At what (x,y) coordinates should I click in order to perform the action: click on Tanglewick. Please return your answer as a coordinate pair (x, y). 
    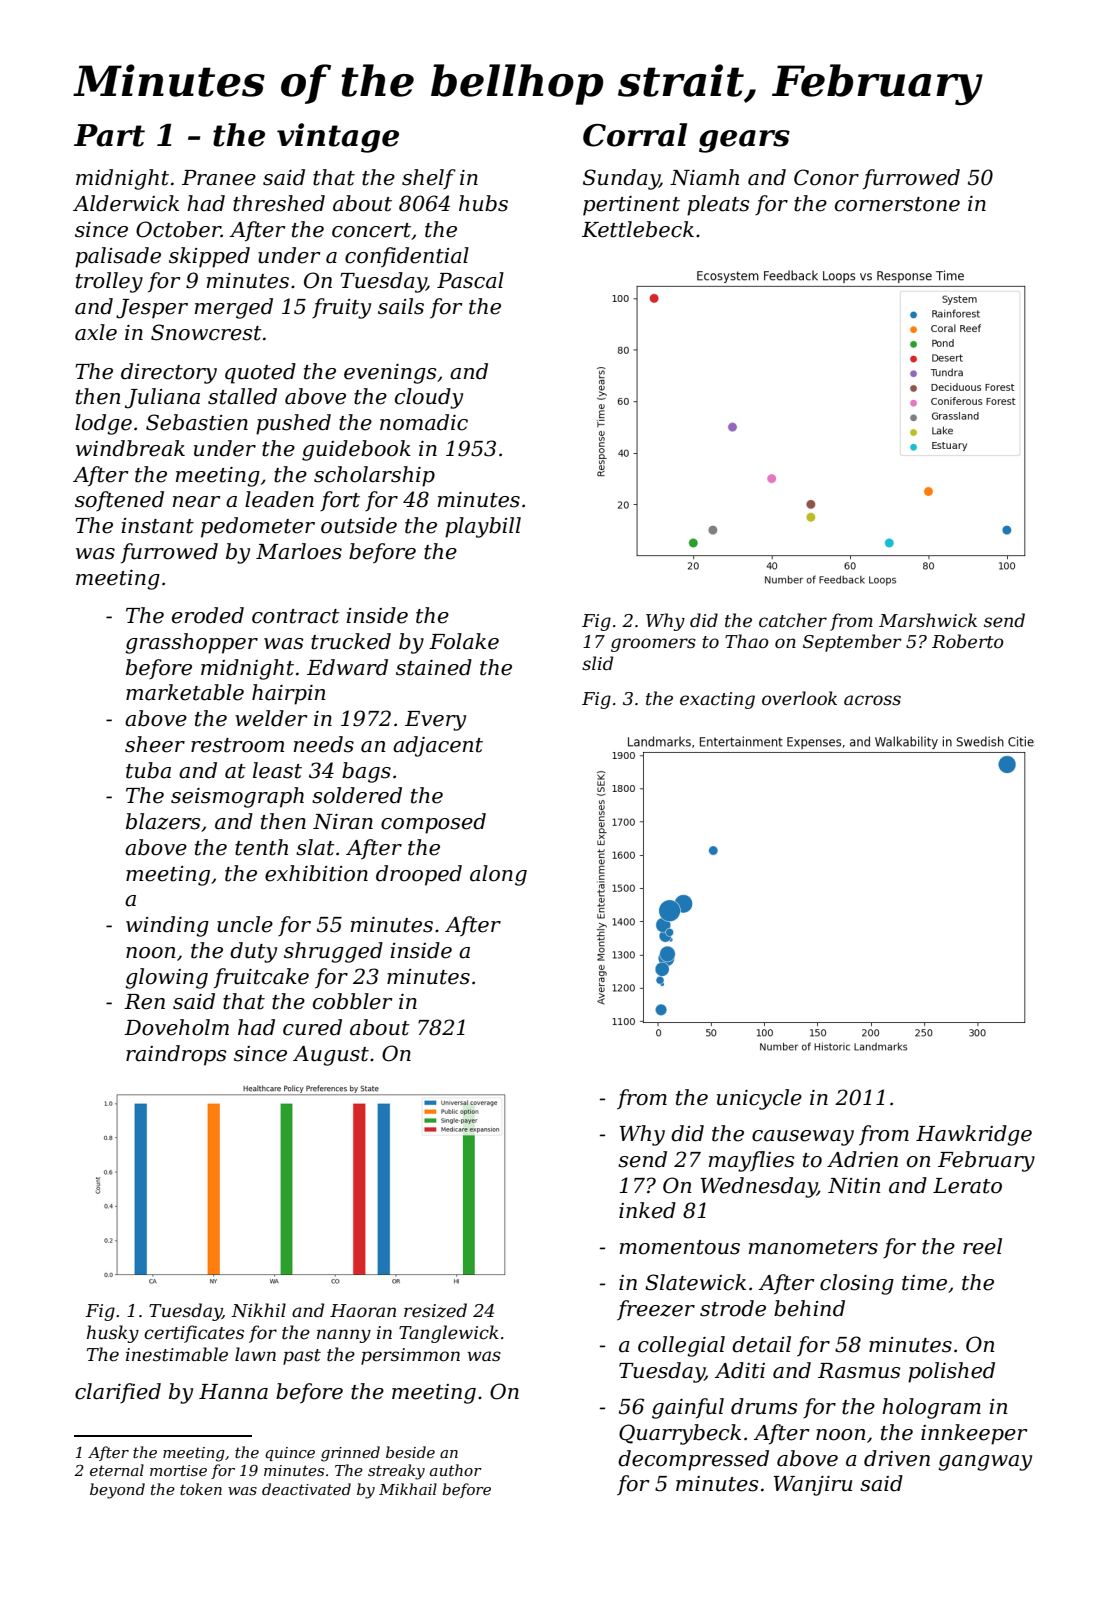
    Looking at the image, I should click on (449, 1334).
